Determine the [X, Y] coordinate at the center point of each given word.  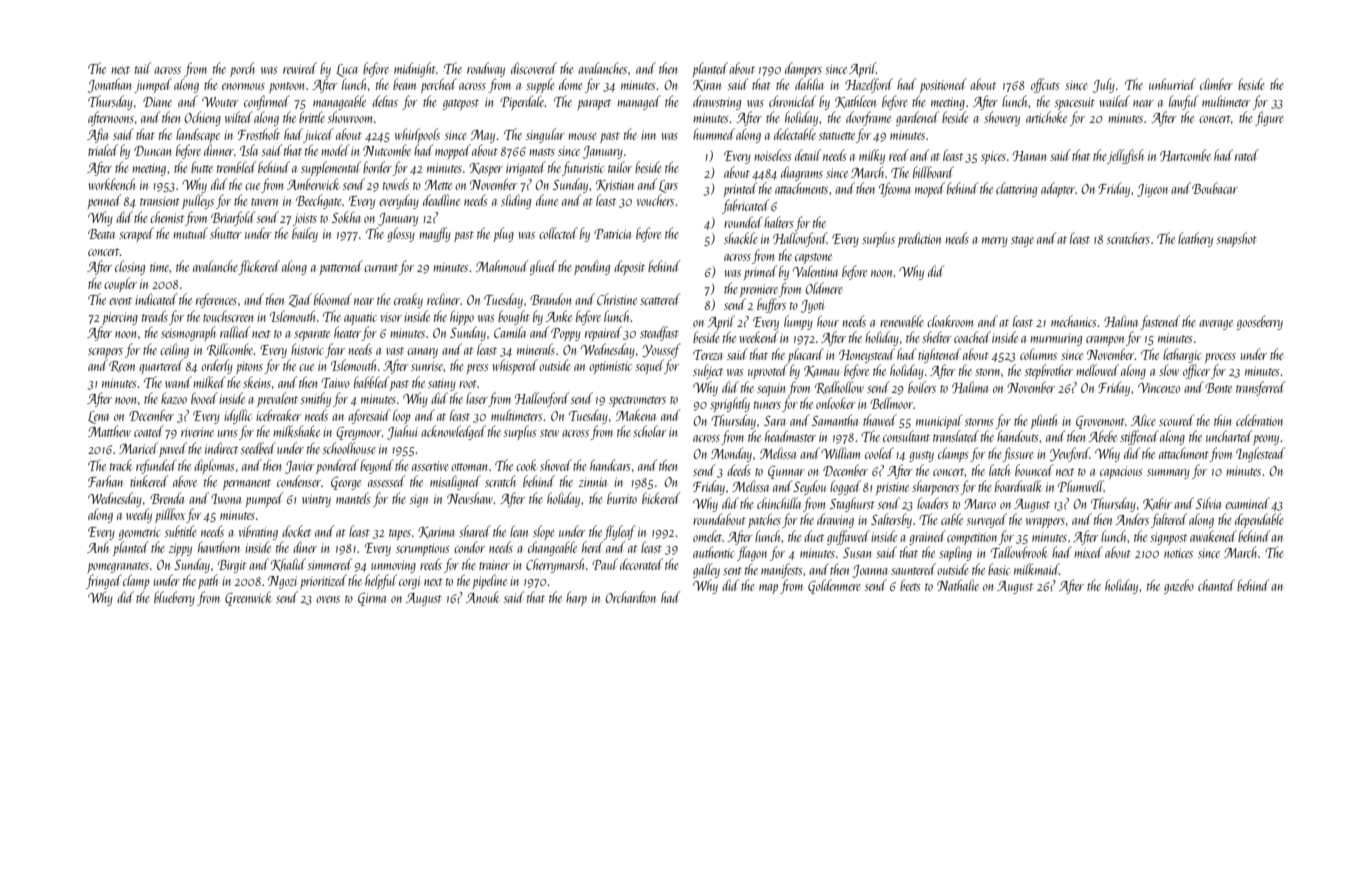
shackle [741, 238]
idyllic [238, 416]
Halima [970, 387]
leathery [1195, 239]
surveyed [987, 520]
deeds [739, 470]
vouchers [655, 200]
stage [1022, 241]
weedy [139, 515]
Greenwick [248, 598]
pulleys [198, 201]
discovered [534, 68]
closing [130, 267]
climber [1216, 84]
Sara [775, 421]
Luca [347, 70]
